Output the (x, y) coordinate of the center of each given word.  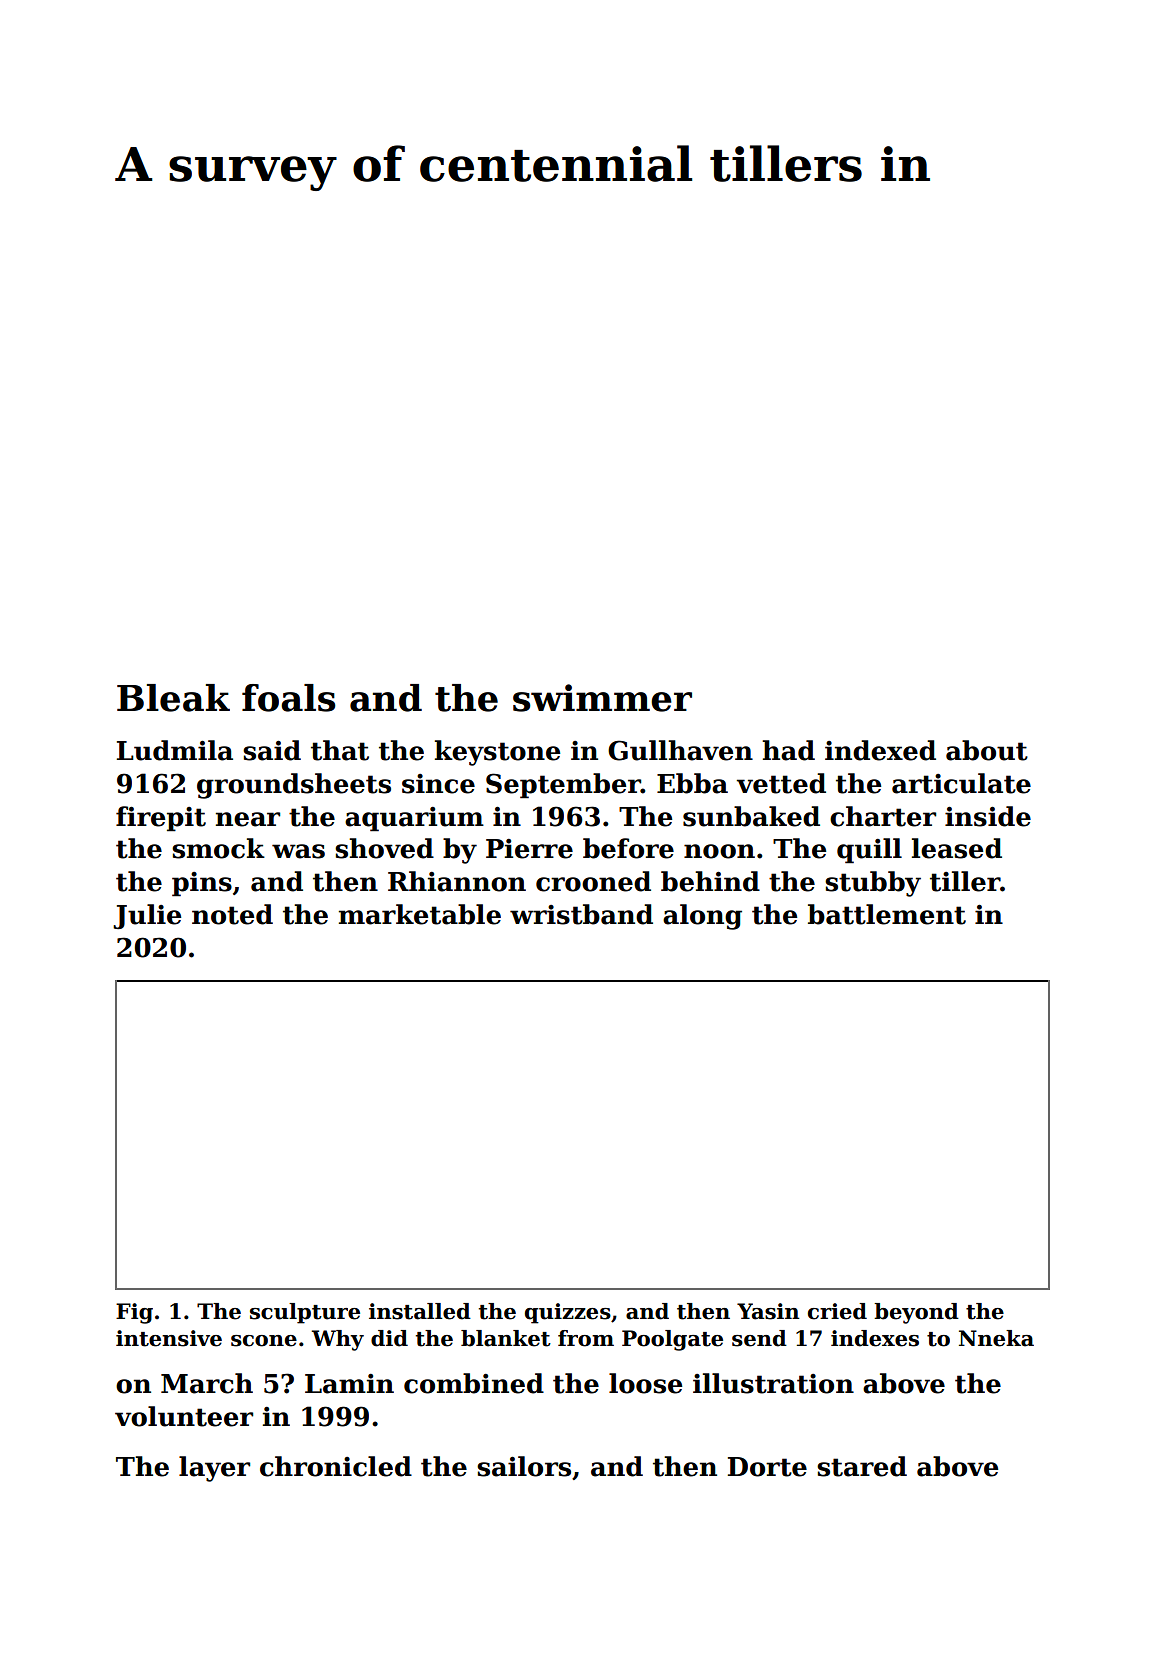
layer (214, 1469)
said (272, 750)
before (628, 848)
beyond (916, 1313)
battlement (887, 914)
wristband (581, 914)
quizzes (568, 1313)
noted (232, 914)
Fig (134, 1313)
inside (988, 816)
